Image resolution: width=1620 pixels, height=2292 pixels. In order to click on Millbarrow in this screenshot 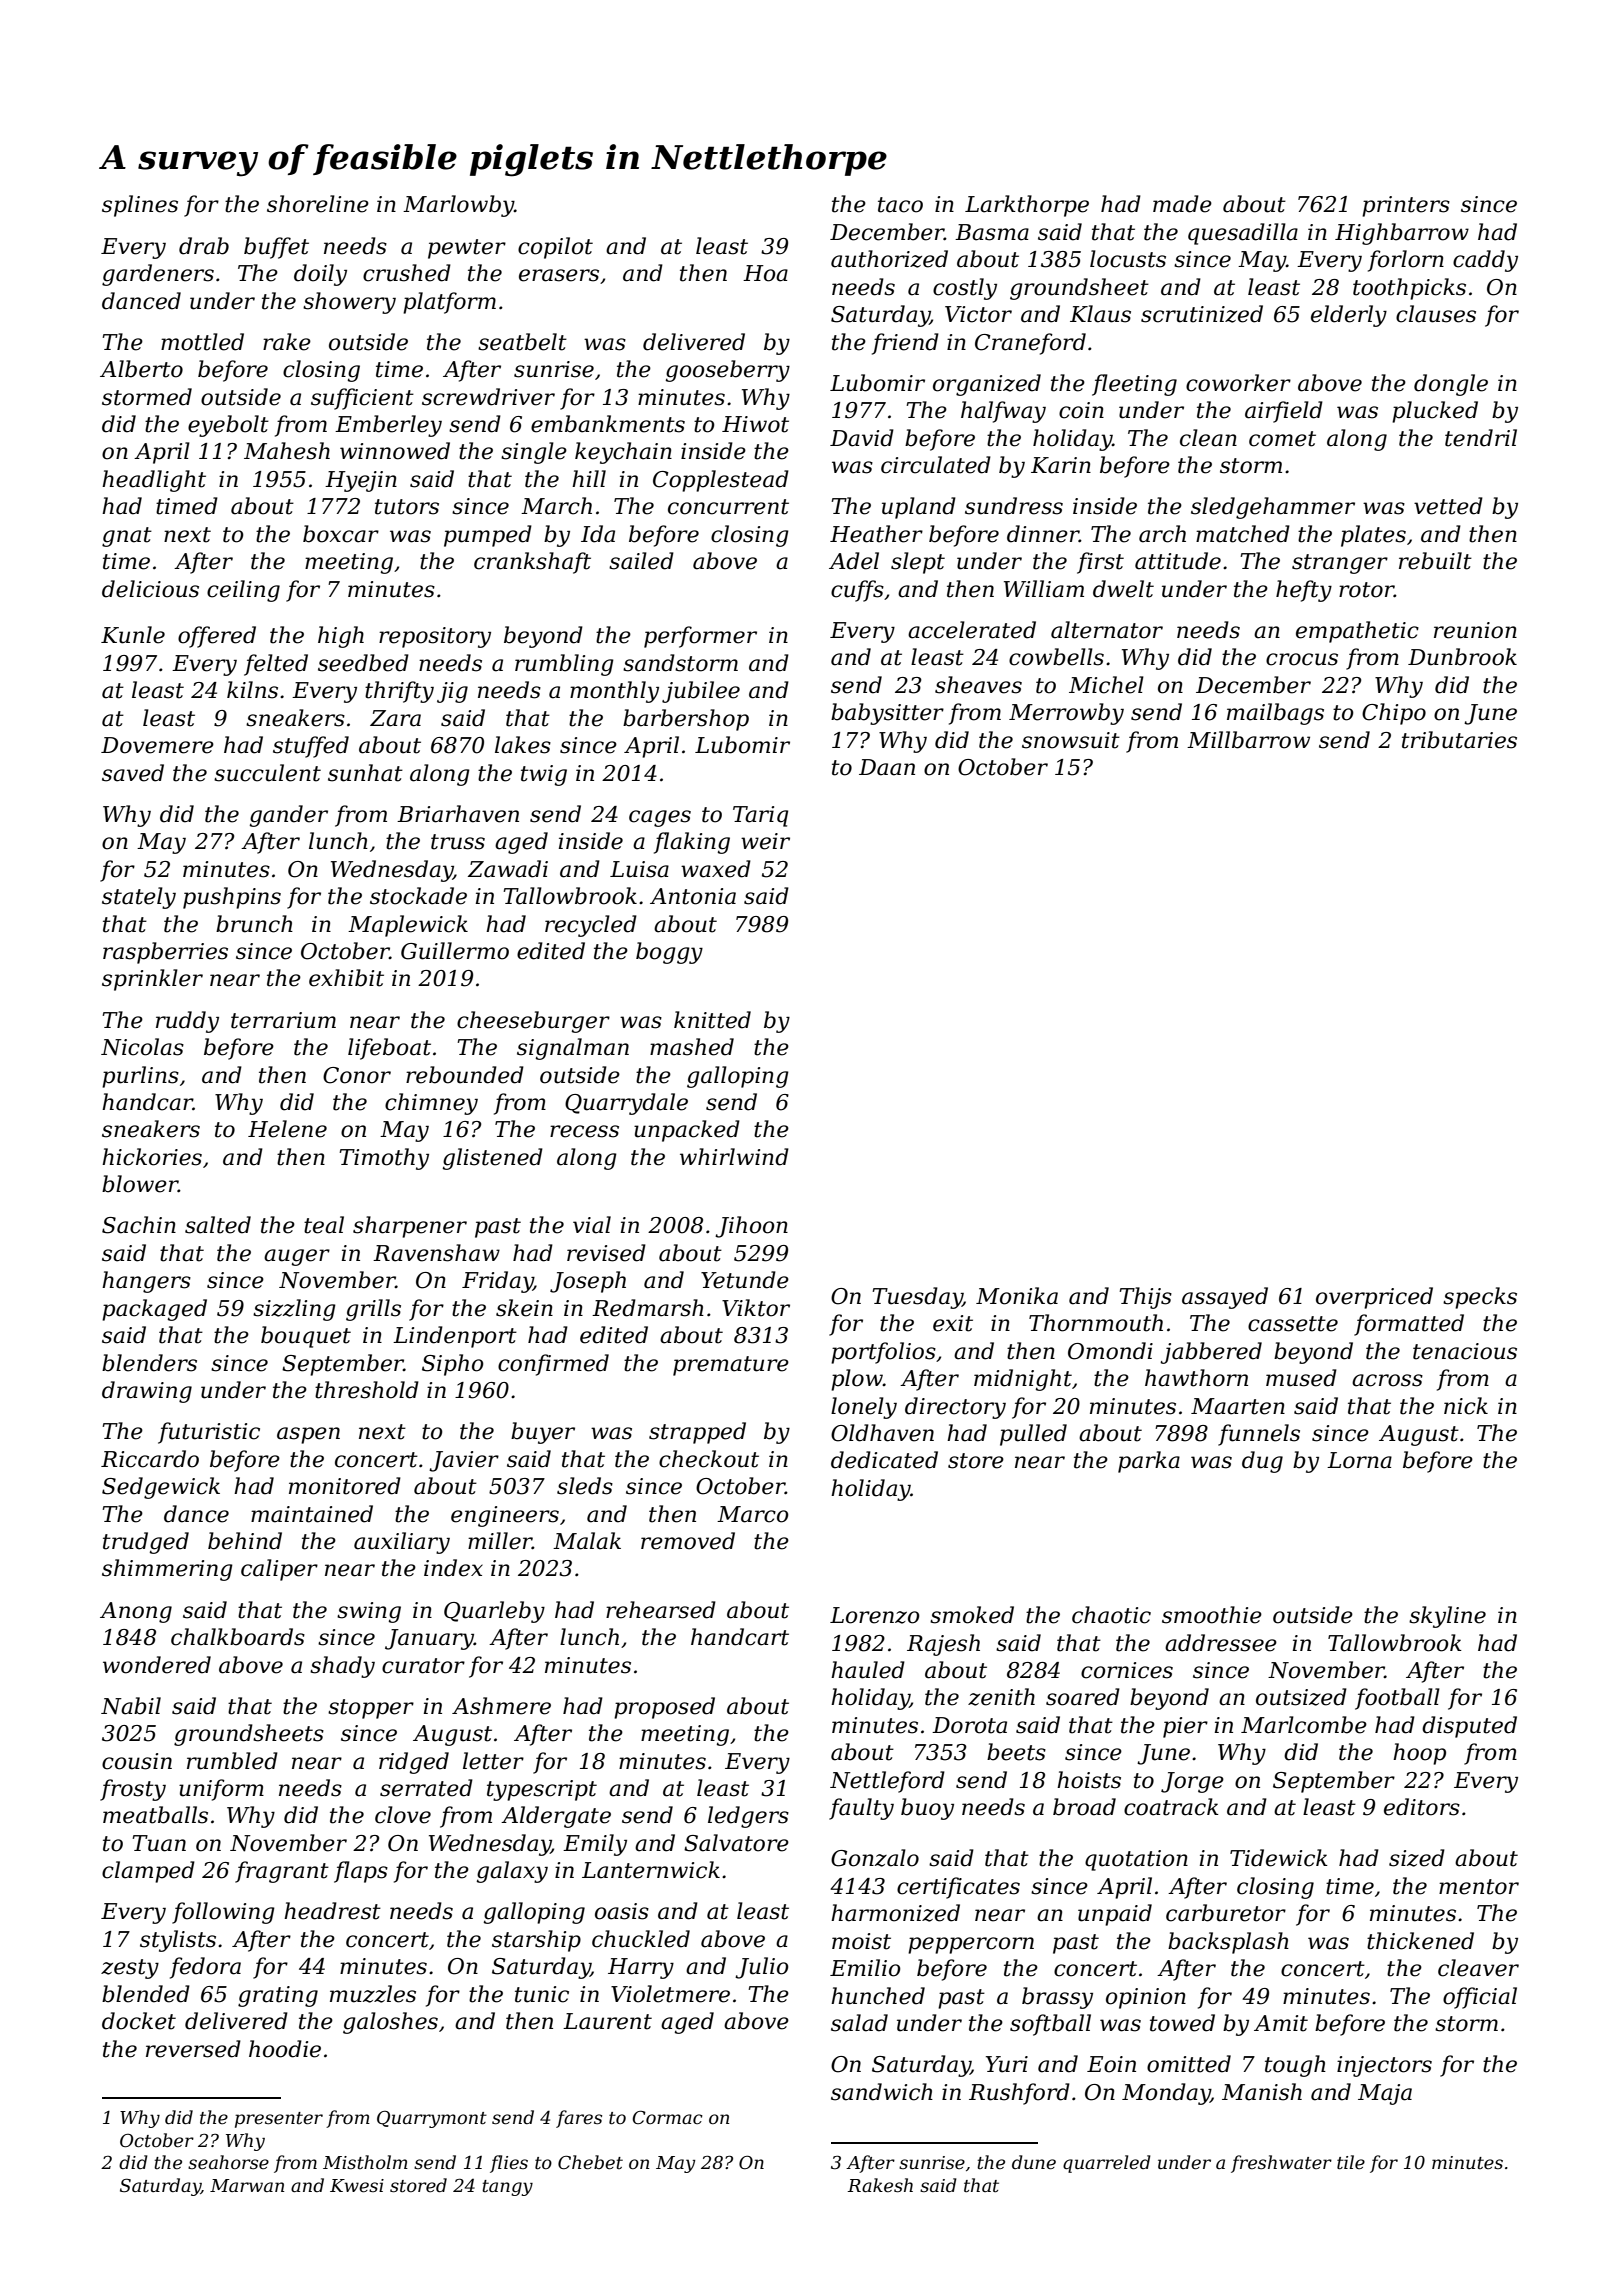, I will do `click(1248, 740)`.
